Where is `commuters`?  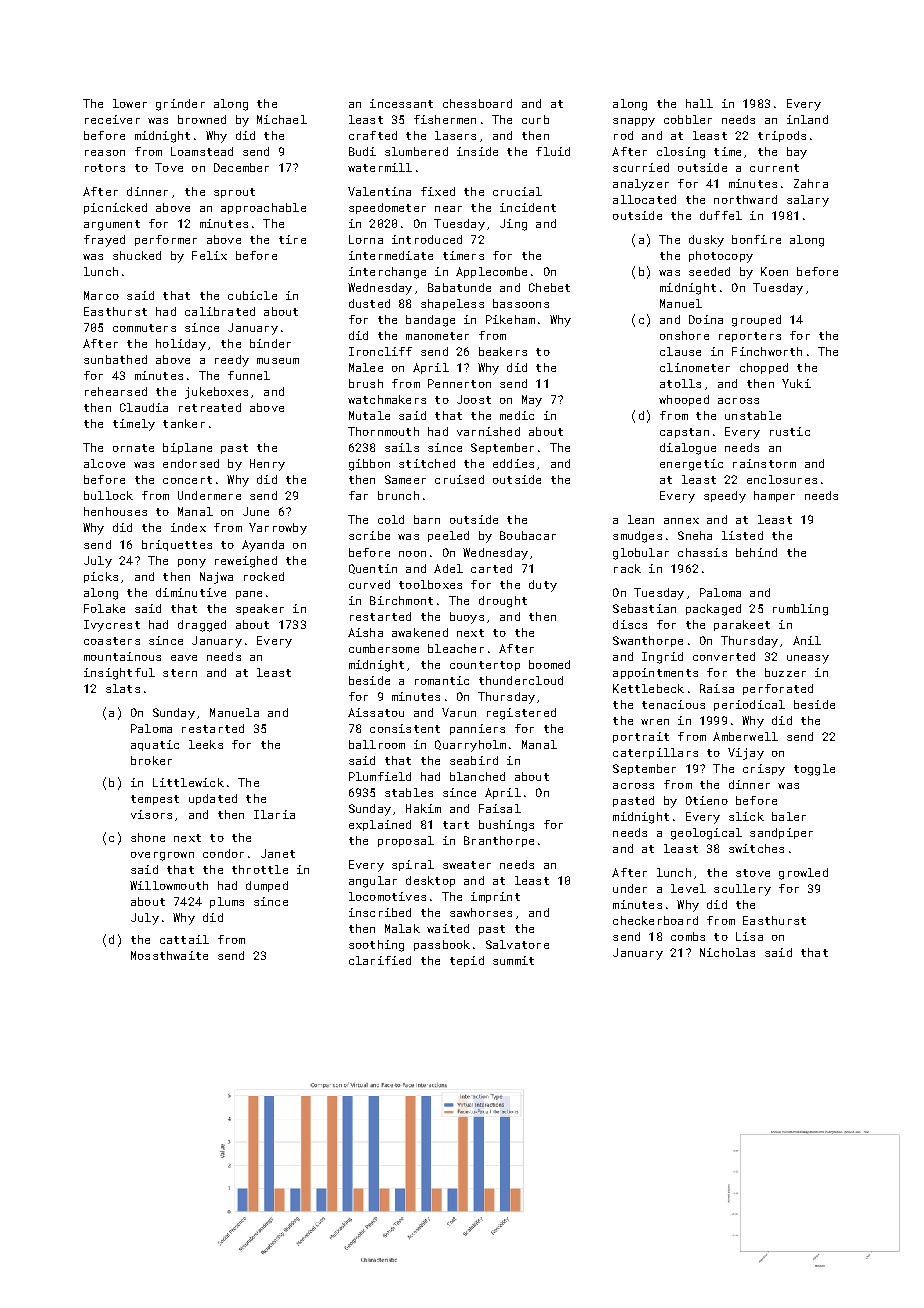
commuters is located at coordinates (144, 328).
